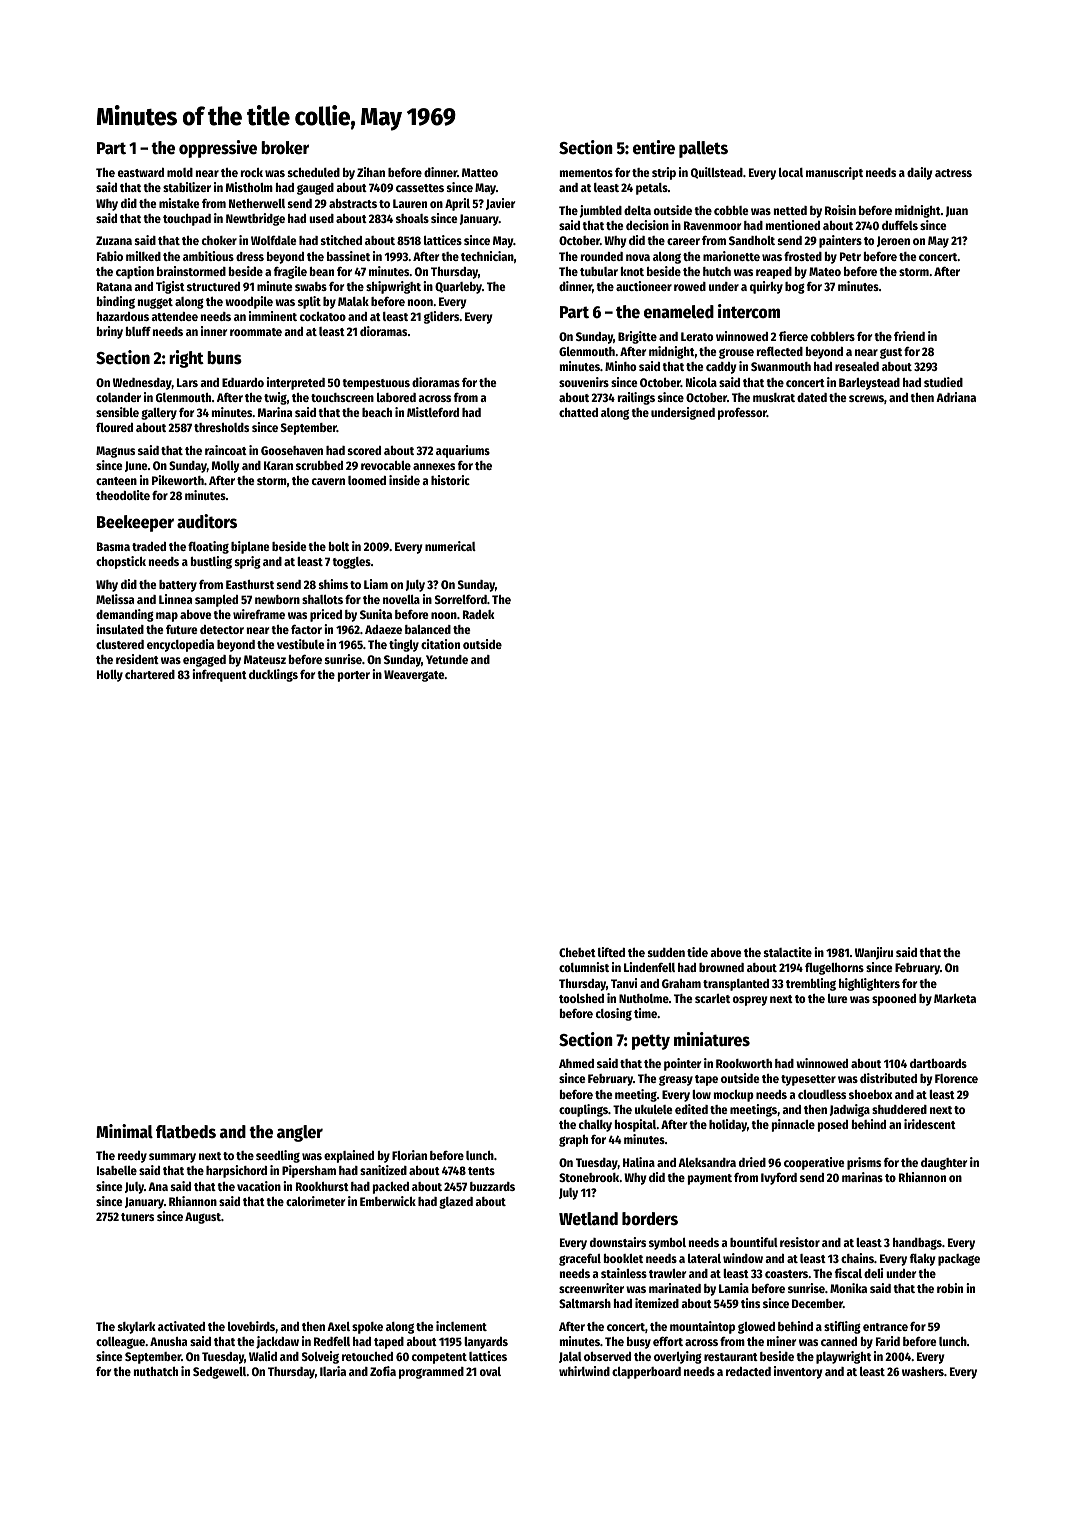  I want to click on rounded, so click(602, 256).
